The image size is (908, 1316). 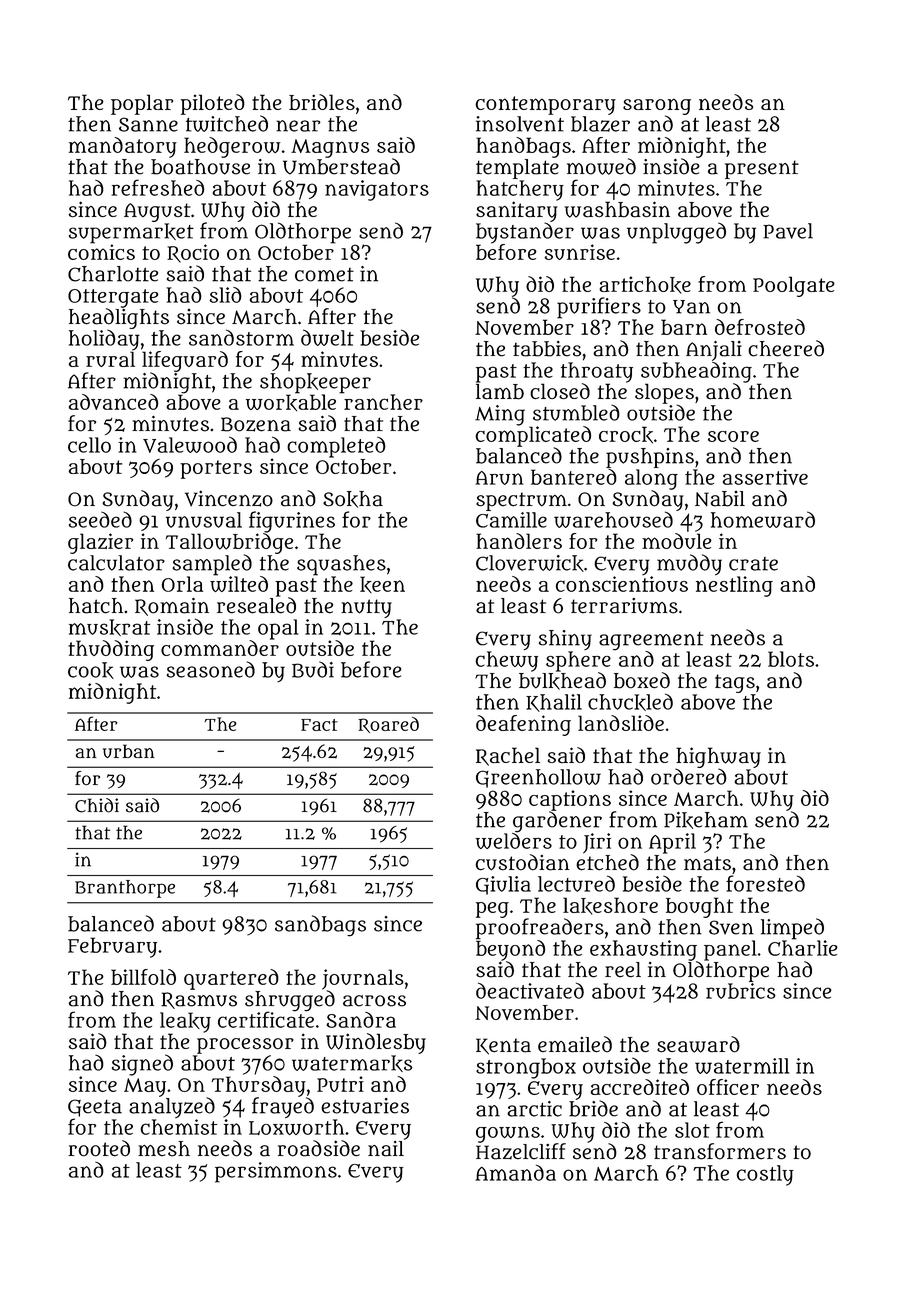 I want to click on Pavel, so click(x=788, y=231).
